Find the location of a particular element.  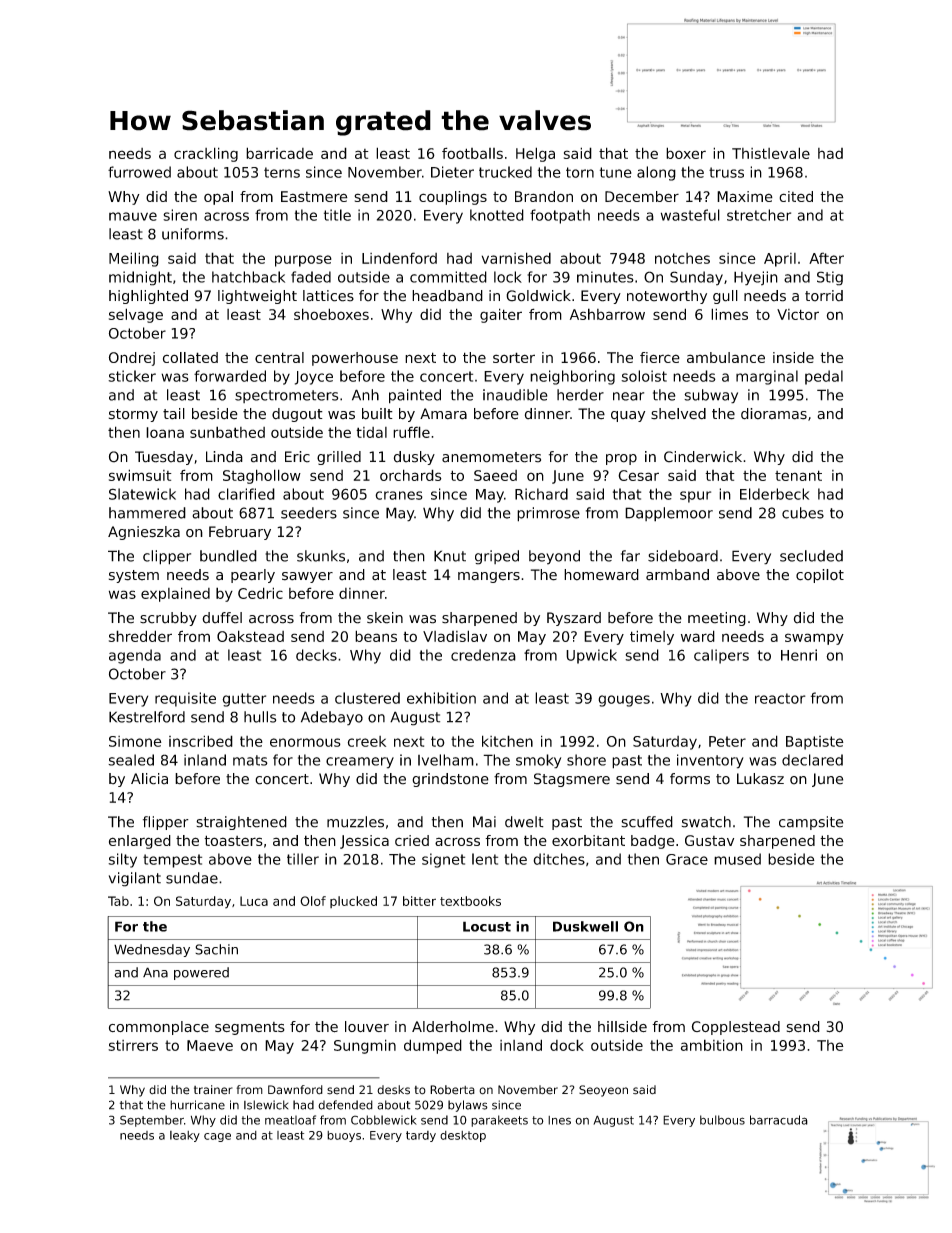

agenda is located at coordinates (135, 656).
